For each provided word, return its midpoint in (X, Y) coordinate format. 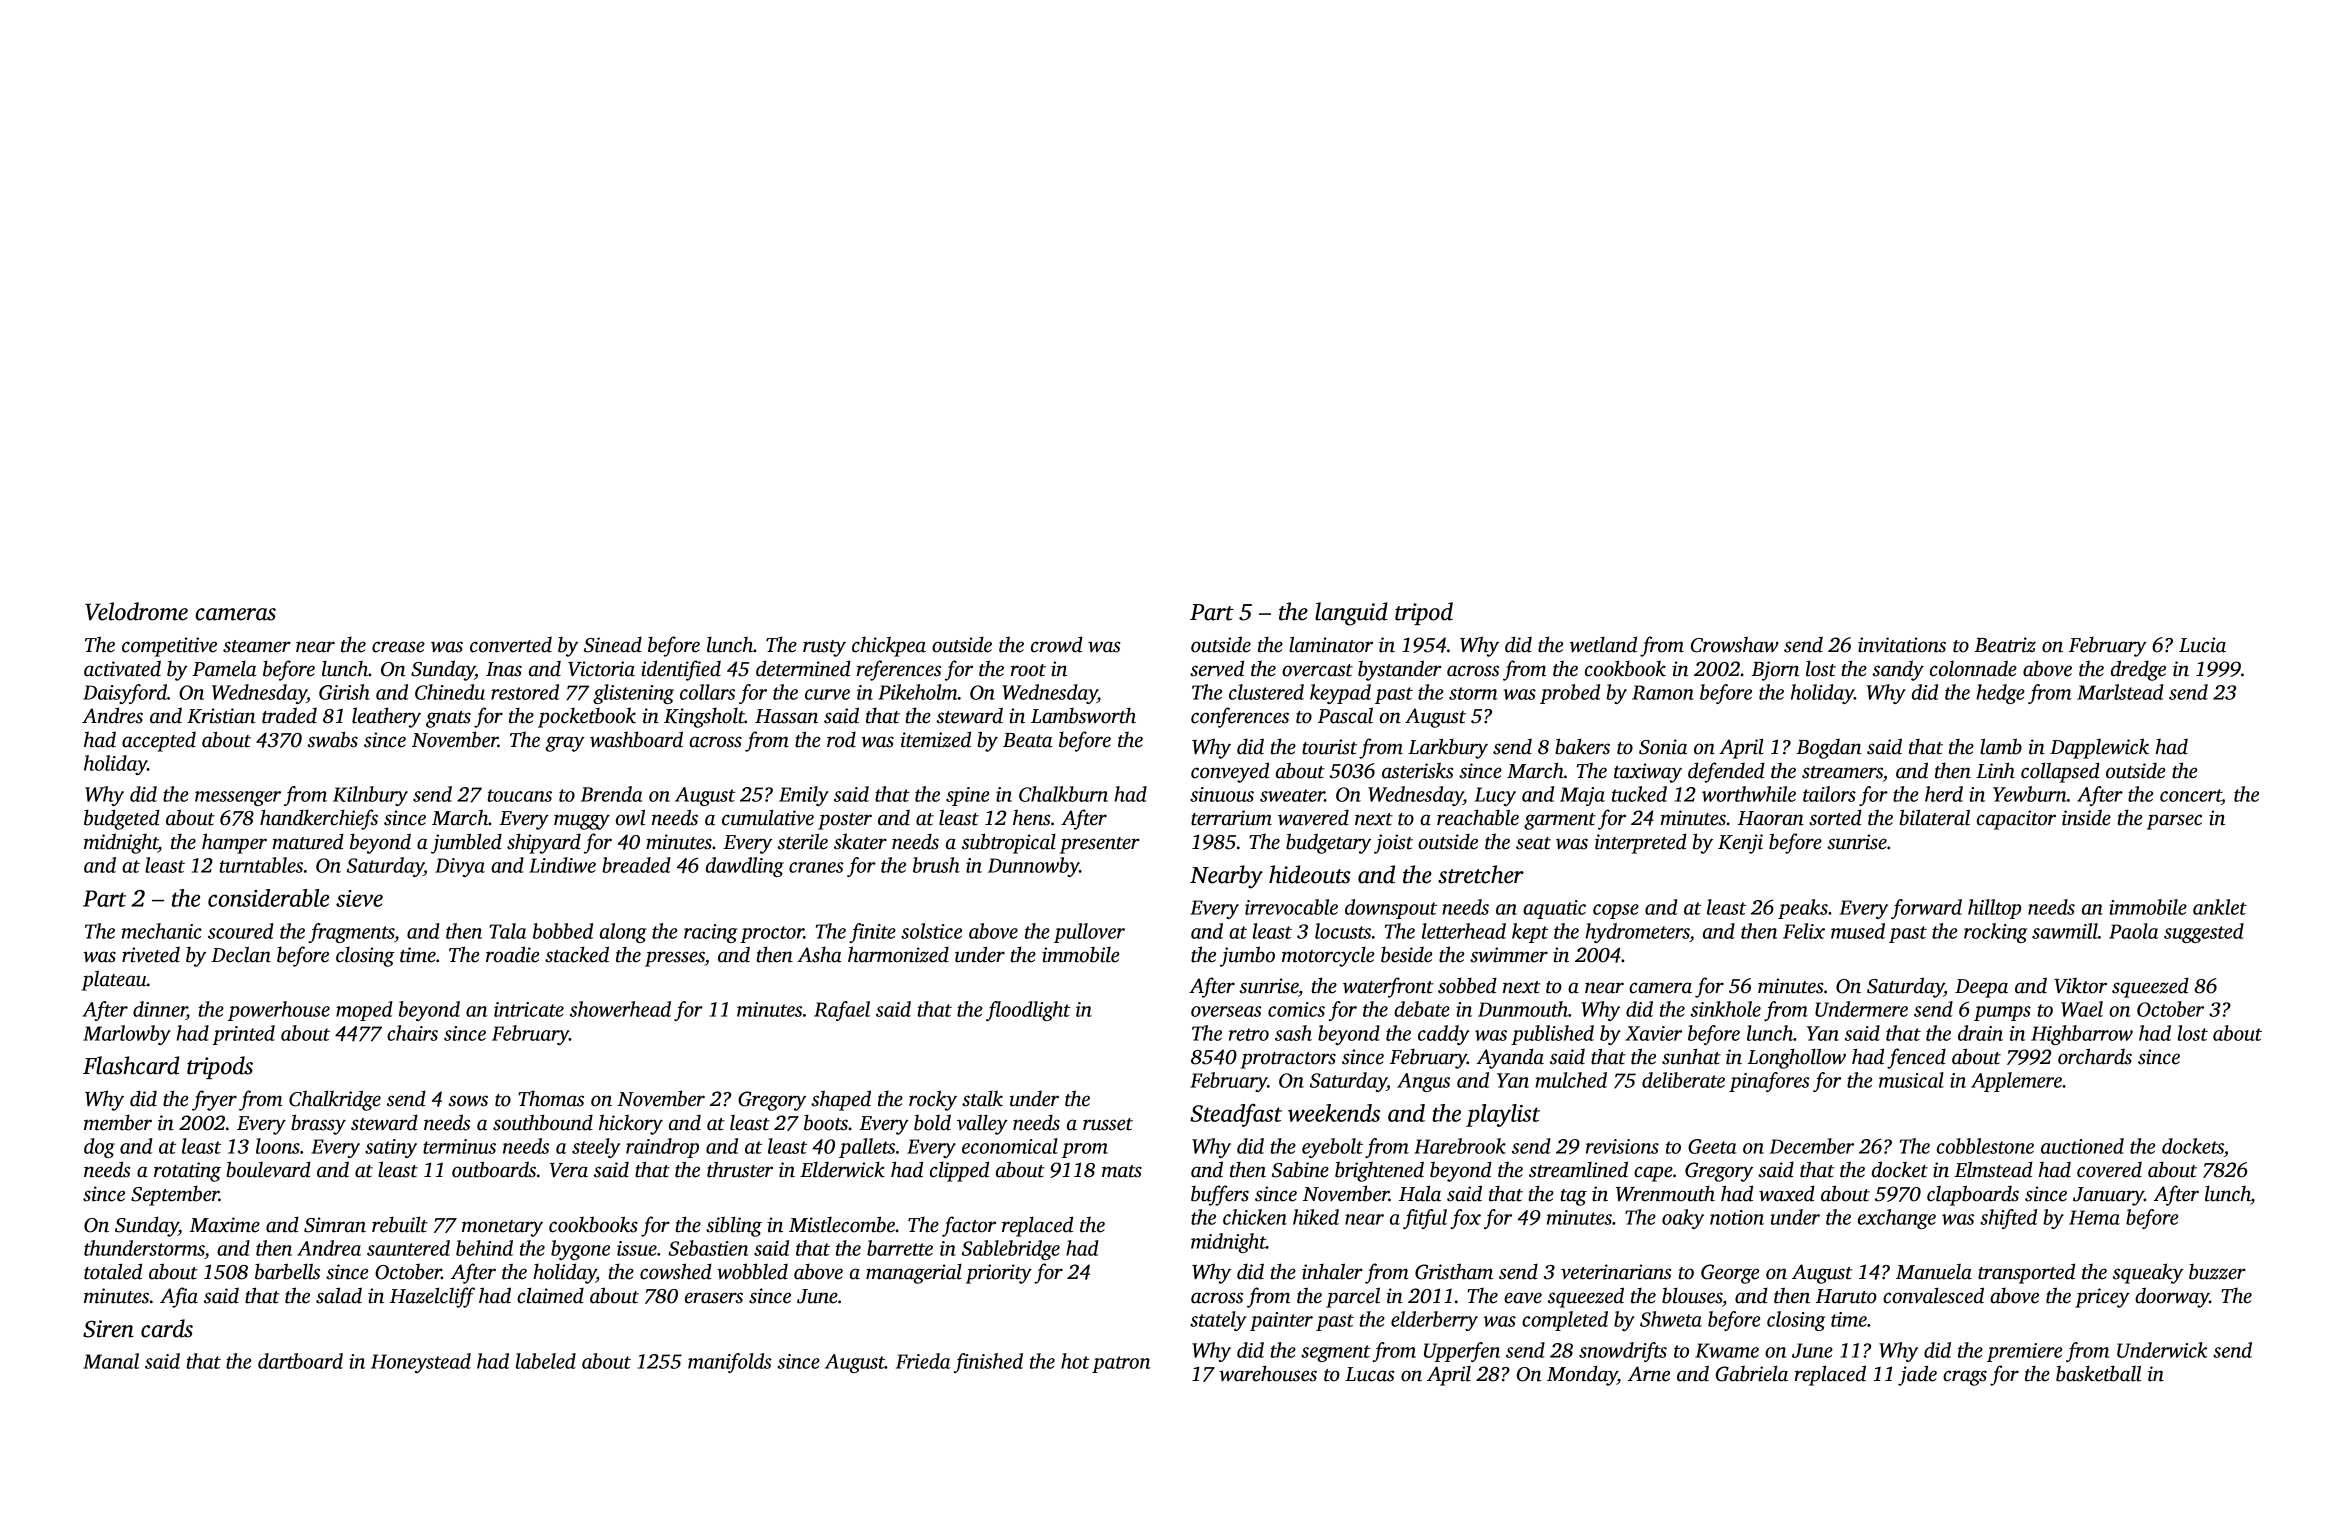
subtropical (1009, 843)
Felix (1804, 931)
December (1812, 1146)
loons (278, 1146)
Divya (460, 867)
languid (1351, 614)
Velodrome (136, 611)
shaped (841, 1100)
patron (1121, 1364)
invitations (1902, 645)
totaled (113, 1271)
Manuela (1934, 1271)
